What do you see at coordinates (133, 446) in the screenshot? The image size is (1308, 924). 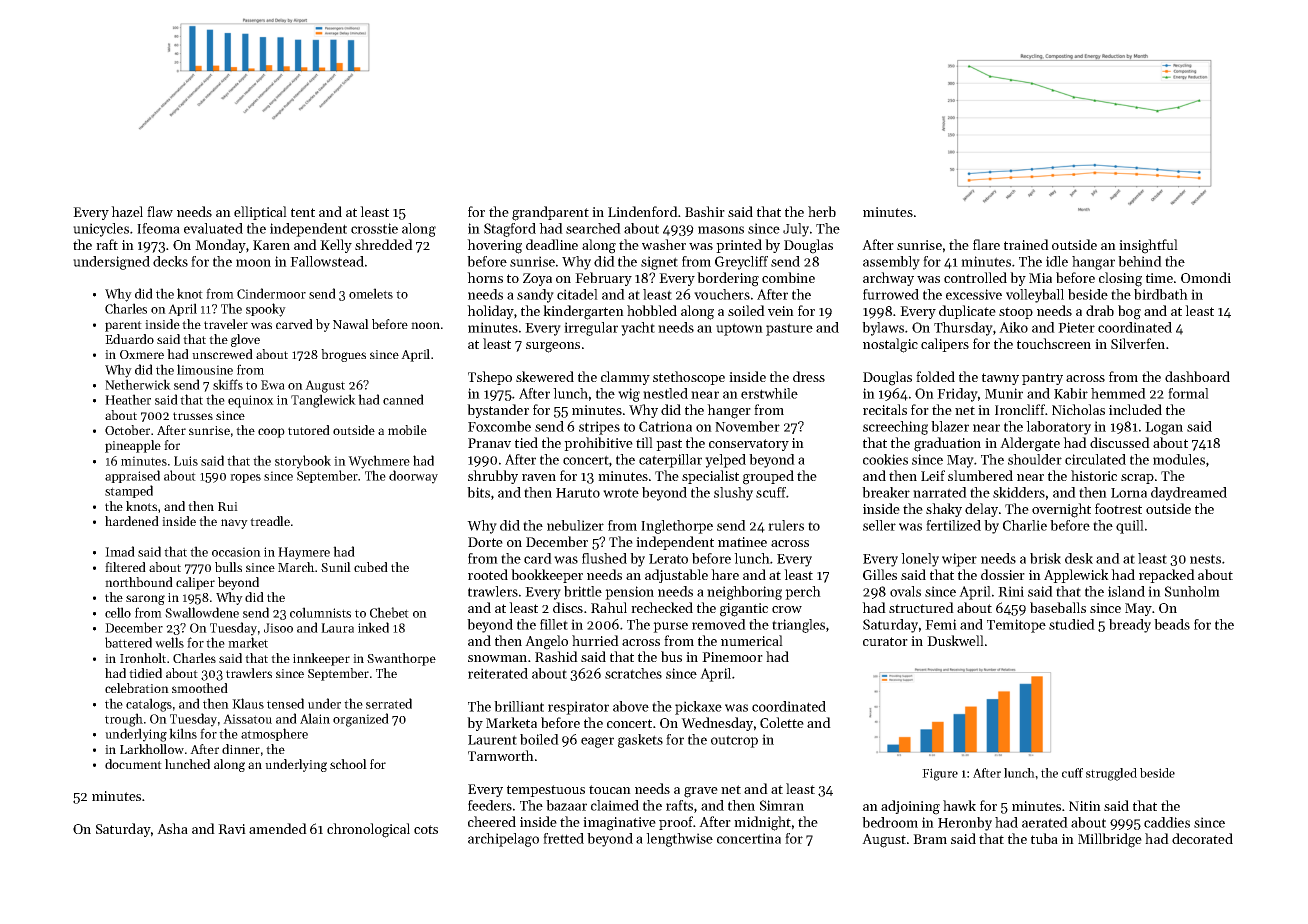 I see `pineapple` at bounding box center [133, 446].
